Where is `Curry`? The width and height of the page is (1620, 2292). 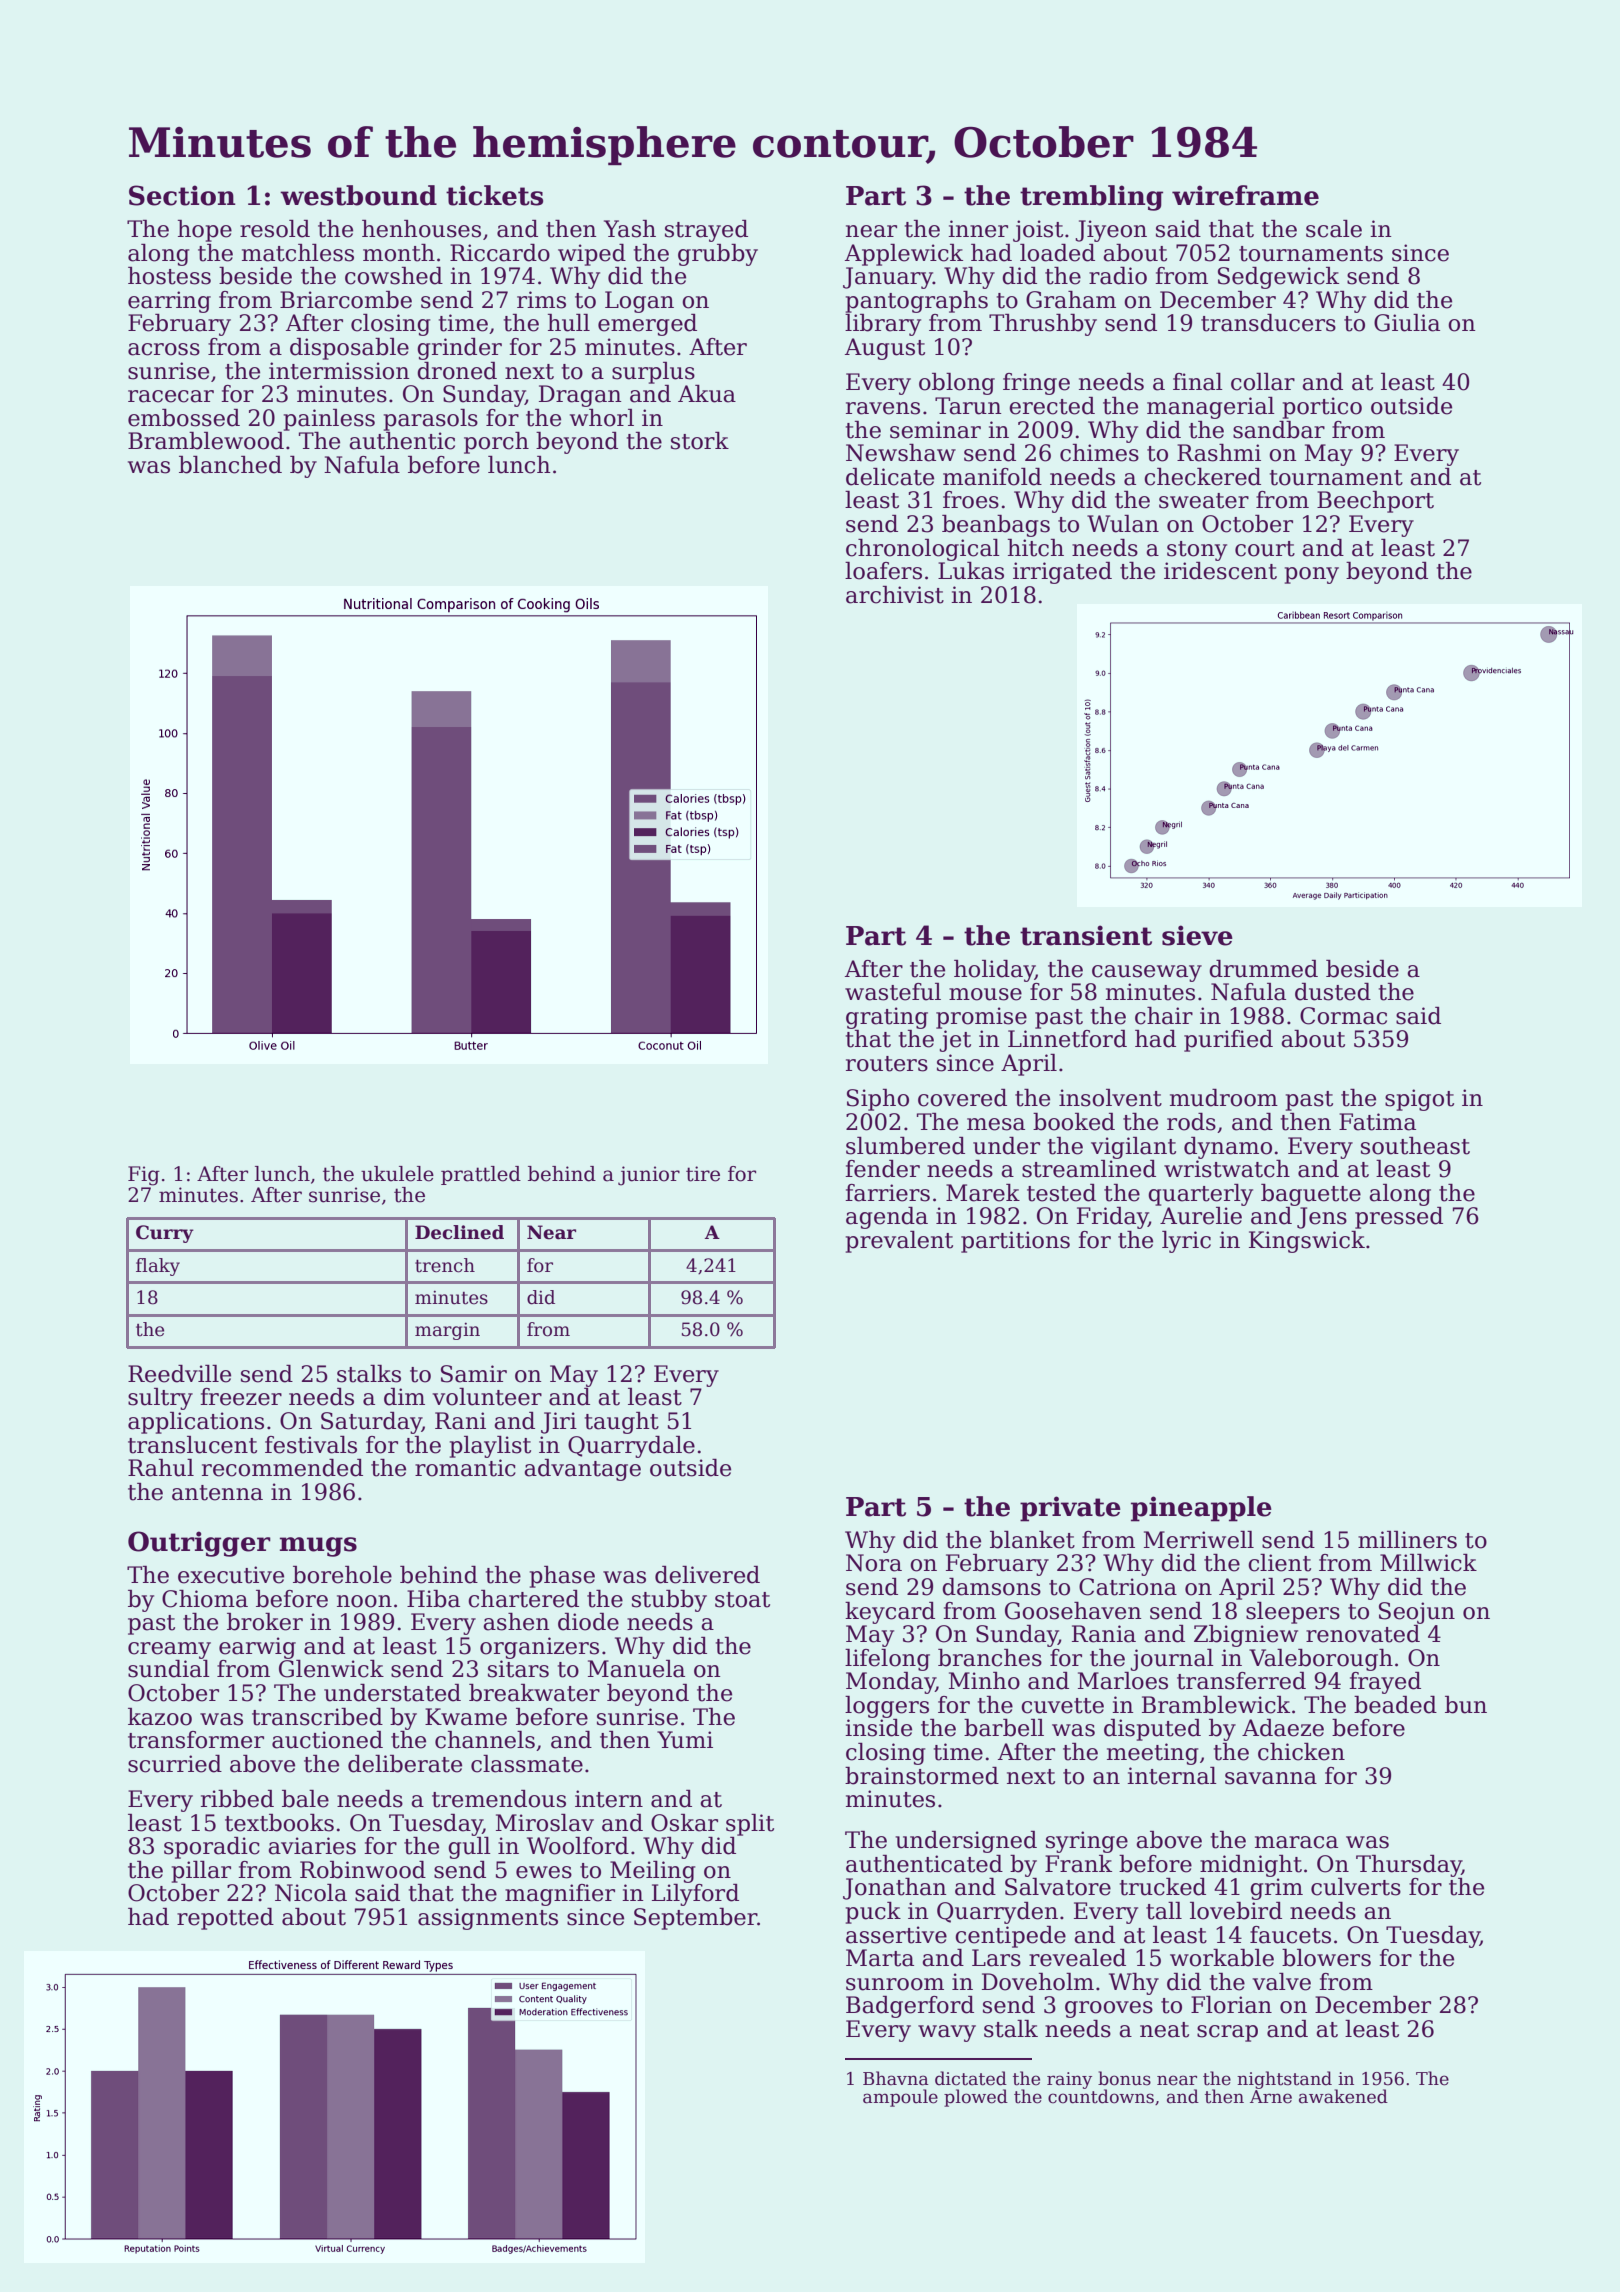
Curry is located at coordinates (165, 1234).
